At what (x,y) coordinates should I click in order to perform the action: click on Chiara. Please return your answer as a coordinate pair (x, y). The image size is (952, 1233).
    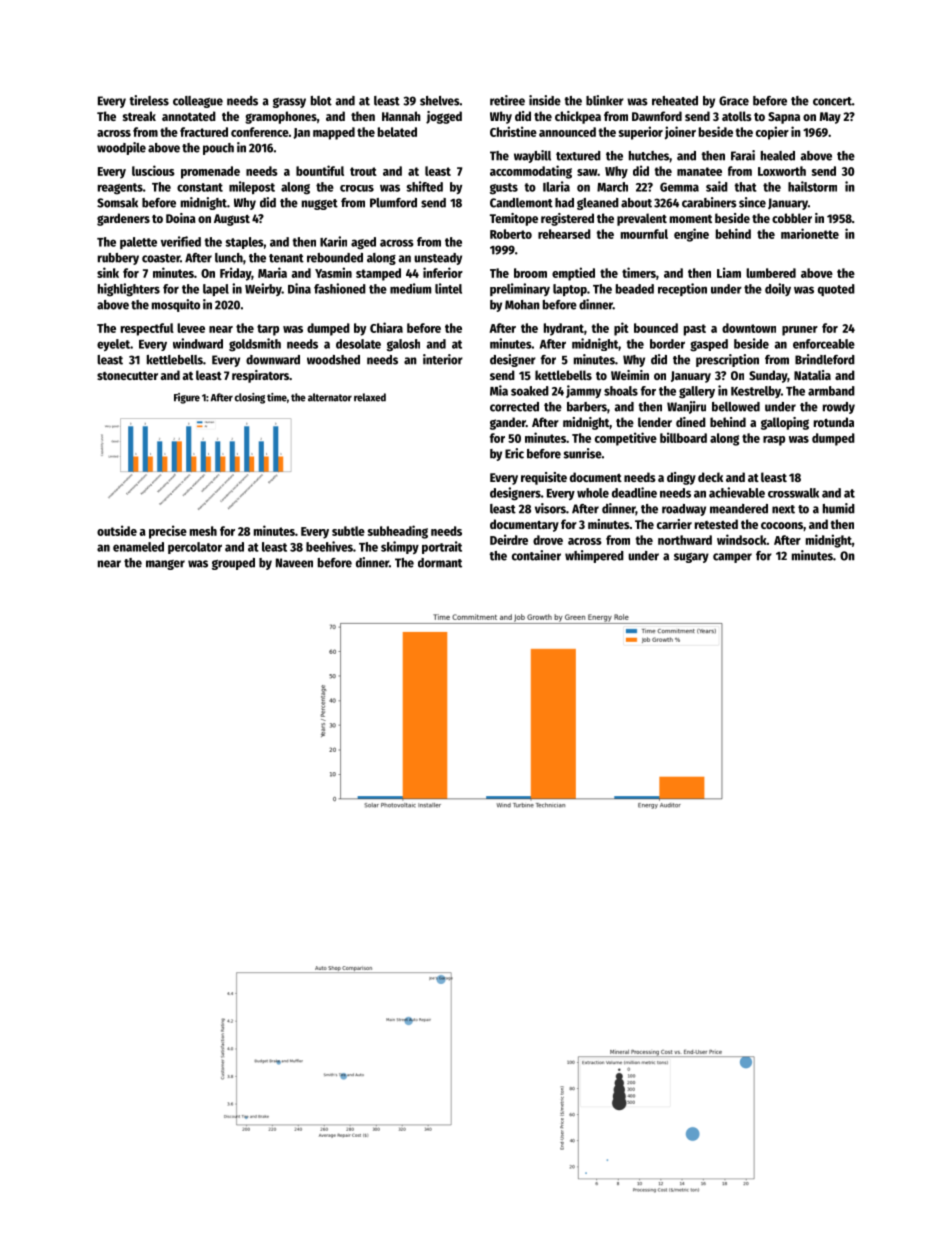
    Looking at the image, I should click on (386, 327).
